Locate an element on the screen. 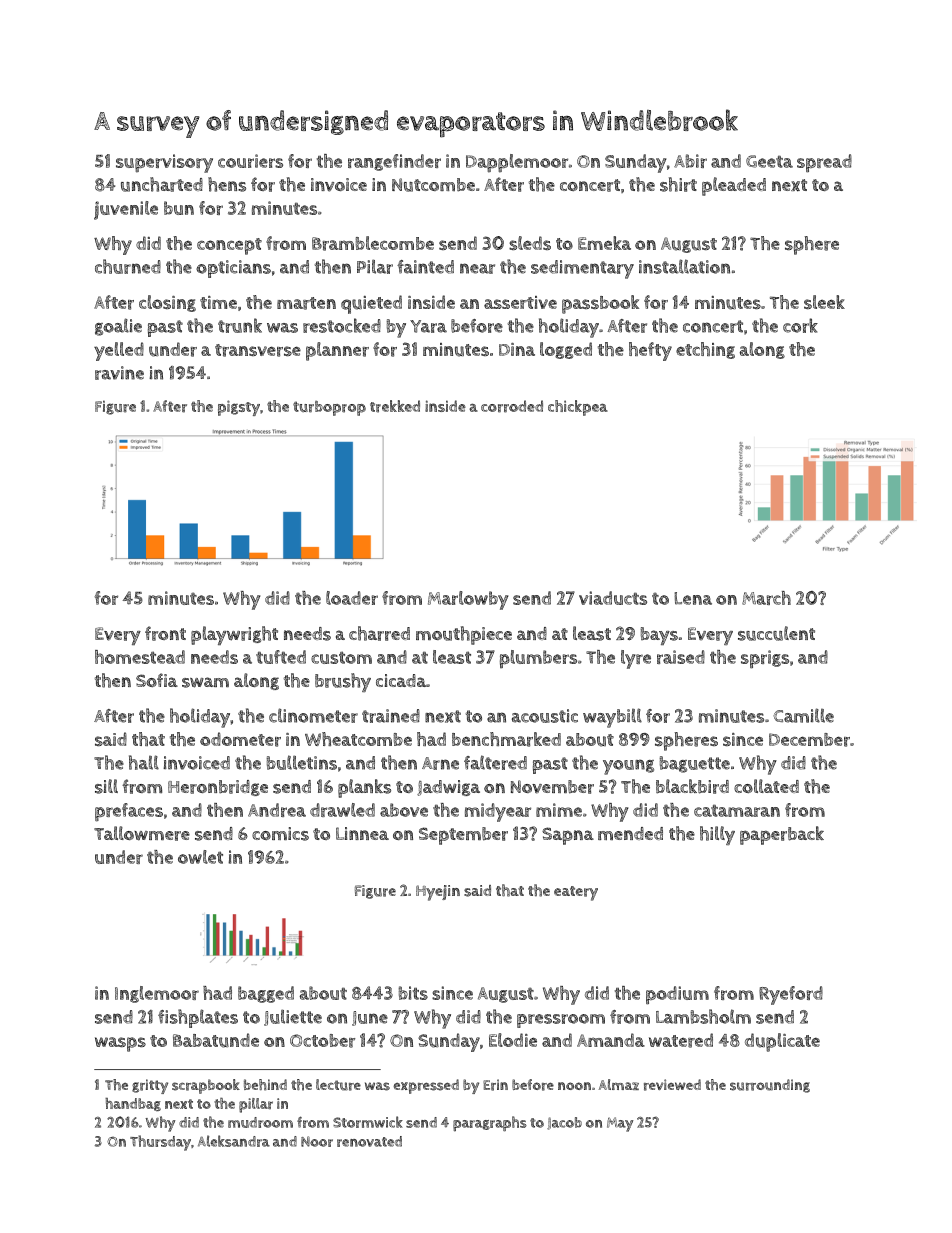 The width and height of the screenshot is (952, 1233). behind is located at coordinates (265, 1085).
